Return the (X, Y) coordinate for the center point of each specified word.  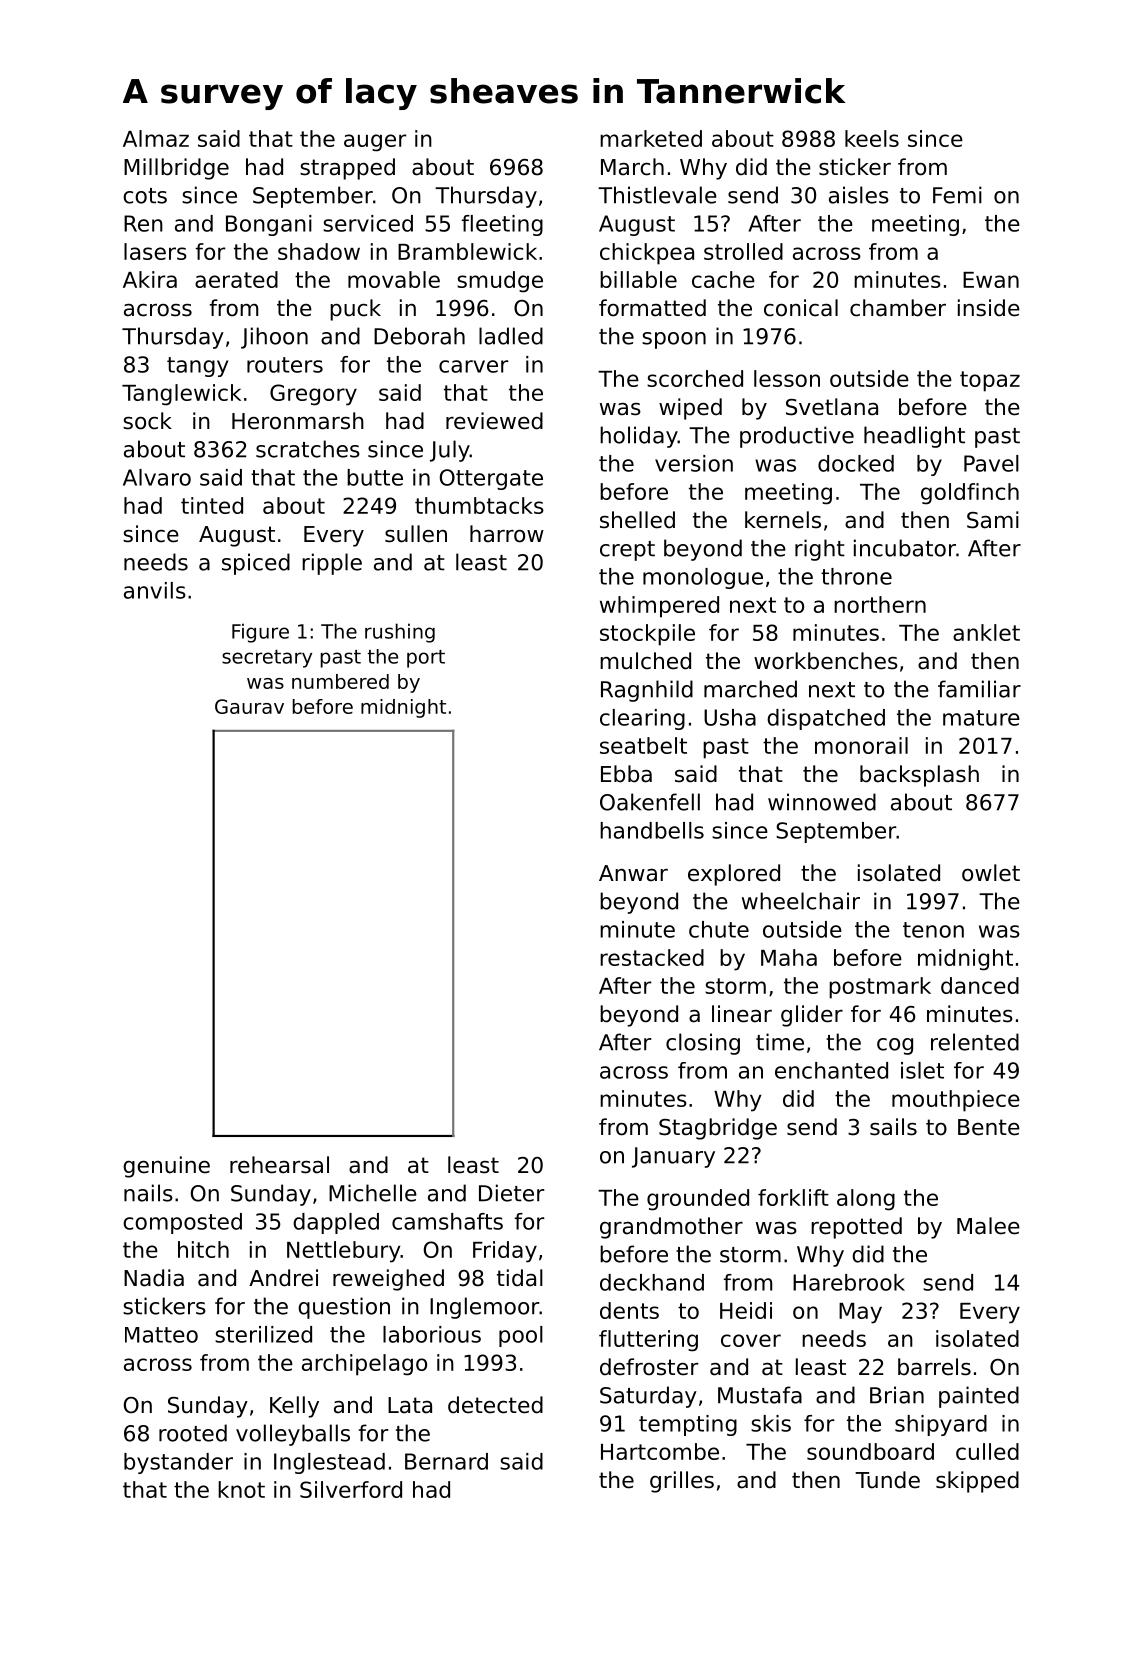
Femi (957, 195)
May (860, 1313)
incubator (905, 548)
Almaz (156, 138)
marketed (651, 138)
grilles (682, 1482)
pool (521, 1336)
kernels (783, 520)
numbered (340, 681)
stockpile (647, 635)
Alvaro (157, 477)
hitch (203, 1249)
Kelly (294, 1407)
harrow (507, 534)
